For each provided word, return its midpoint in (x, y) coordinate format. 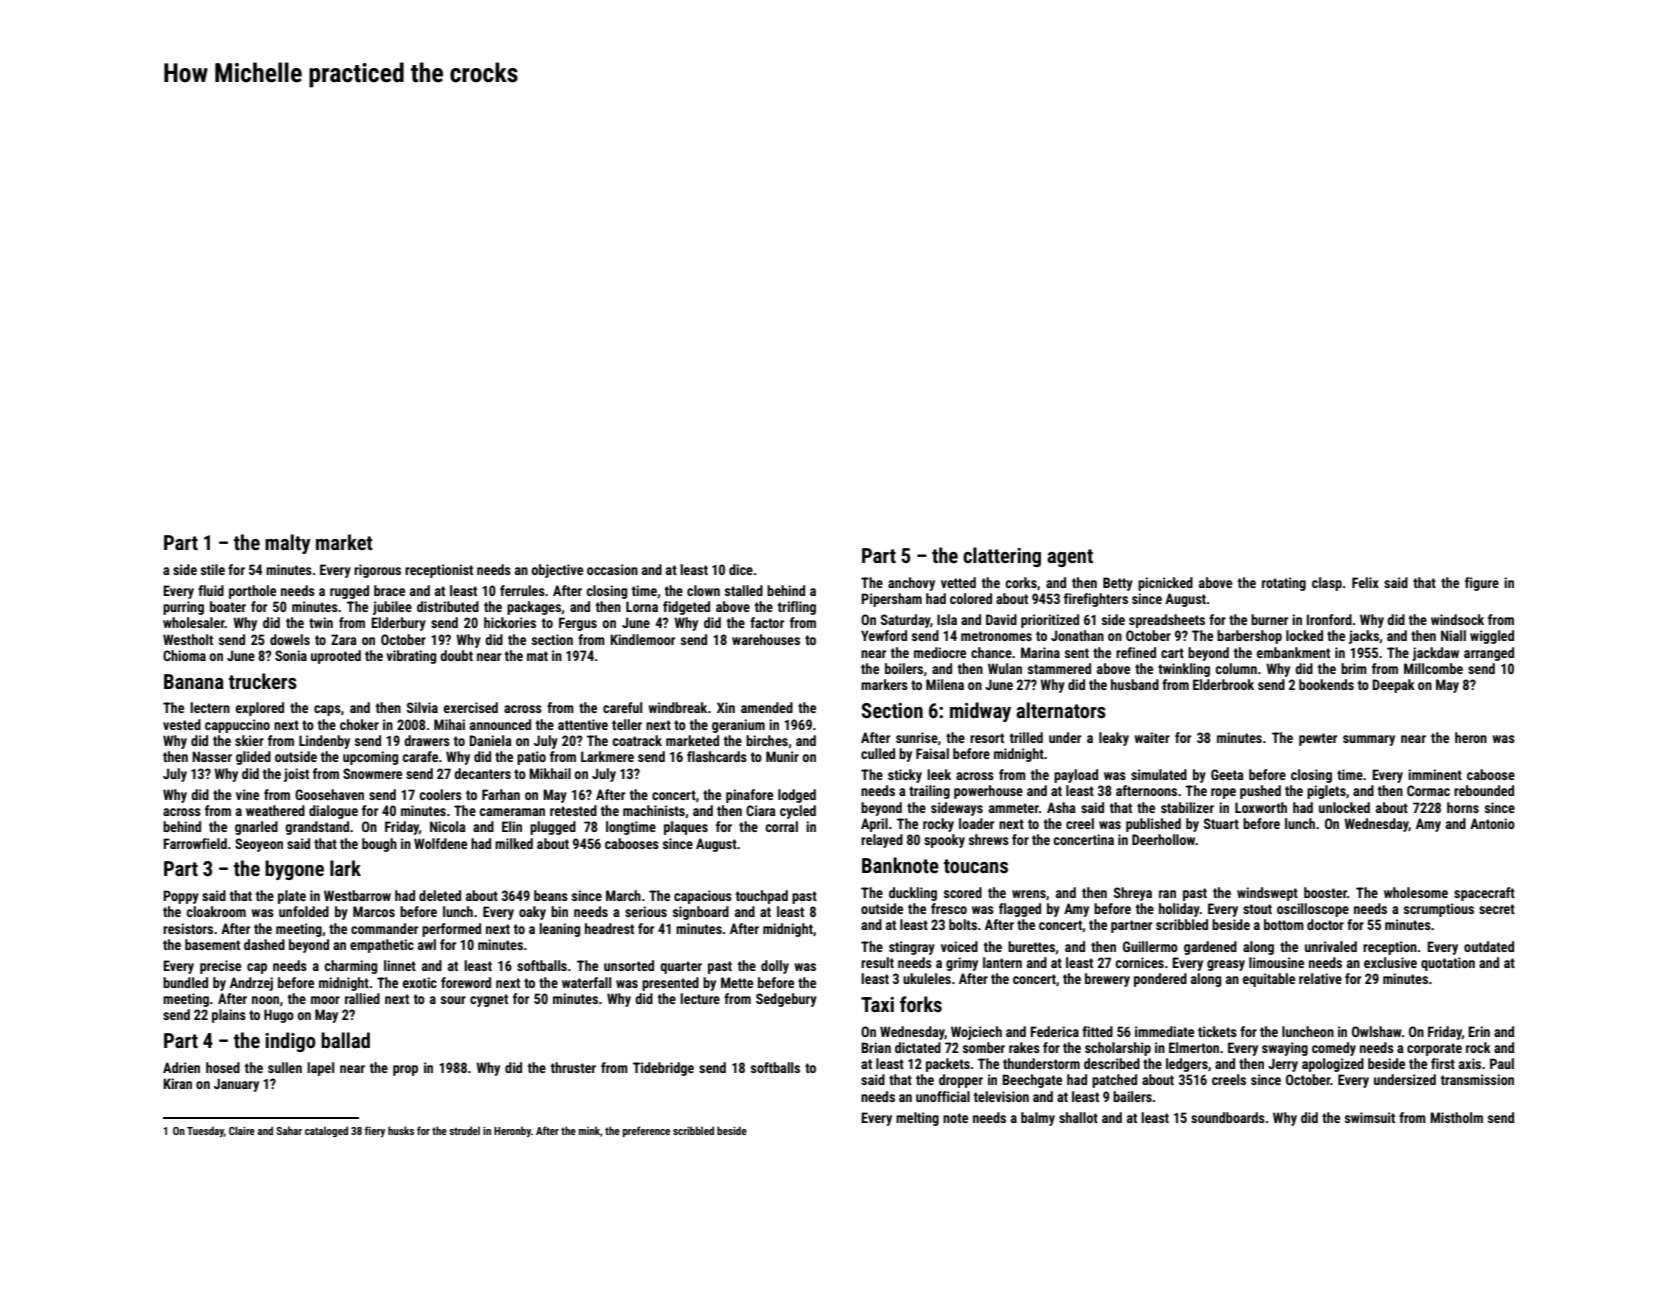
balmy (1038, 1119)
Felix (1365, 582)
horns (1463, 807)
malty (288, 544)
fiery (375, 1131)
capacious (703, 897)
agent (1070, 558)
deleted (440, 895)
